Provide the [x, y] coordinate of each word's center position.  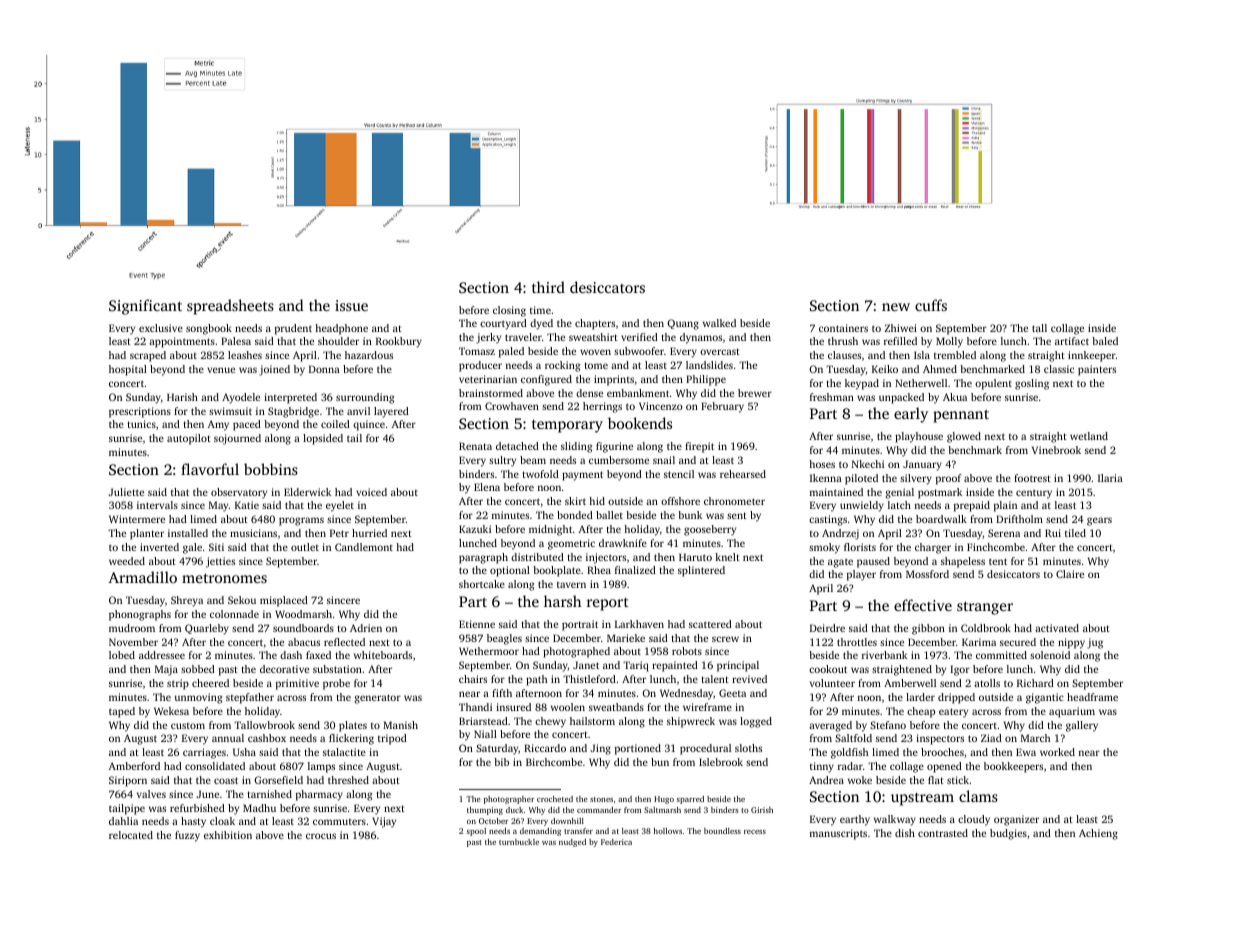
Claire [1070, 574]
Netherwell [921, 383]
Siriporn [128, 781]
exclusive [161, 328]
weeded [127, 561]
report [608, 604]
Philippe [706, 380]
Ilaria [1110, 478]
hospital [128, 370]
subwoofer [639, 351]
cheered [210, 683]
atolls [987, 683]
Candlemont [364, 547]
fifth [502, 693]
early [911, 415]
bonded [575, 515]
